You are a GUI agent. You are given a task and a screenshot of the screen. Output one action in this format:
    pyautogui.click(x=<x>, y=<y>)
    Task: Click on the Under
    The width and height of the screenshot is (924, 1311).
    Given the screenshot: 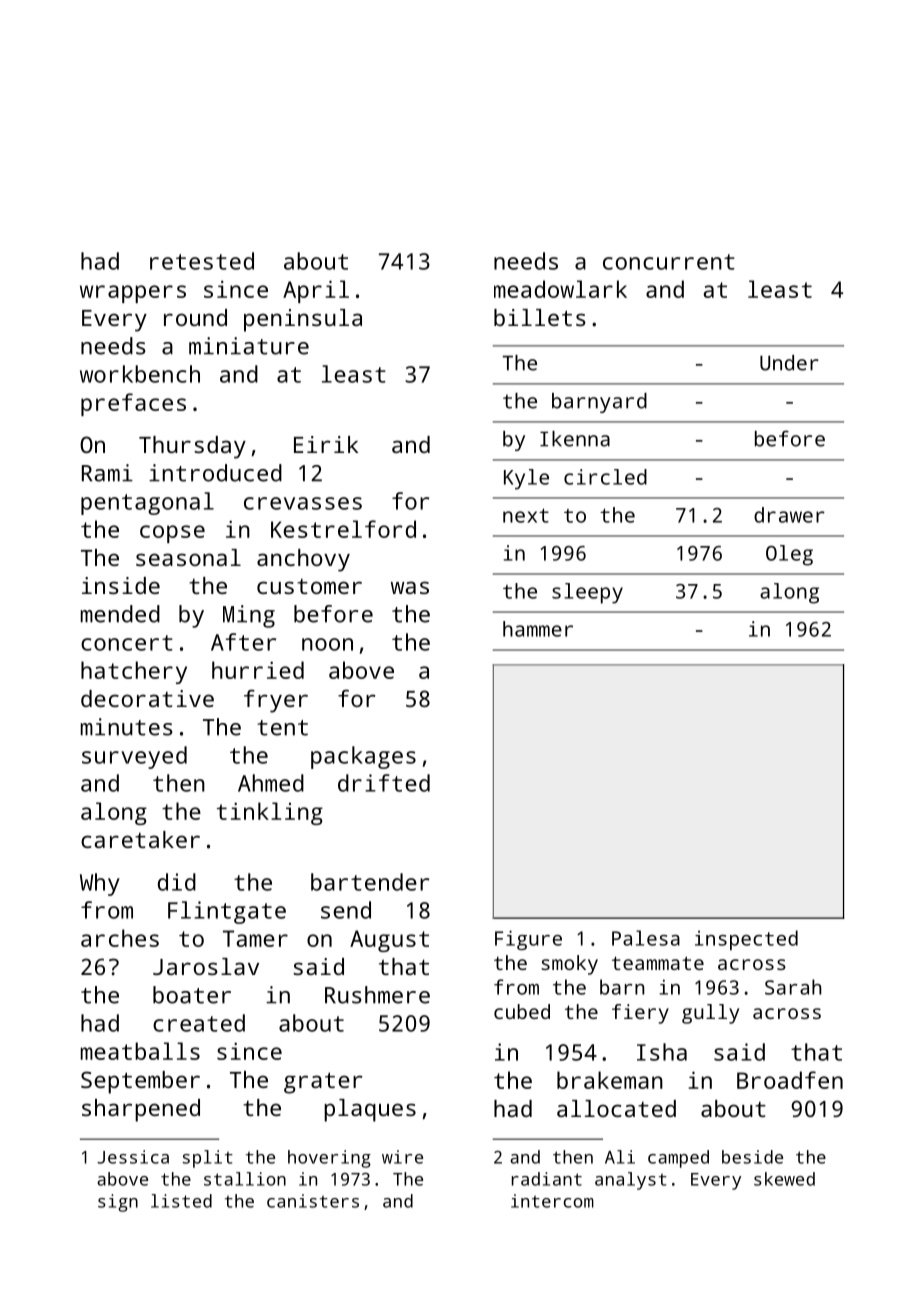 What is the action you would take?
    pyautogui.click(x=789, y=363)
